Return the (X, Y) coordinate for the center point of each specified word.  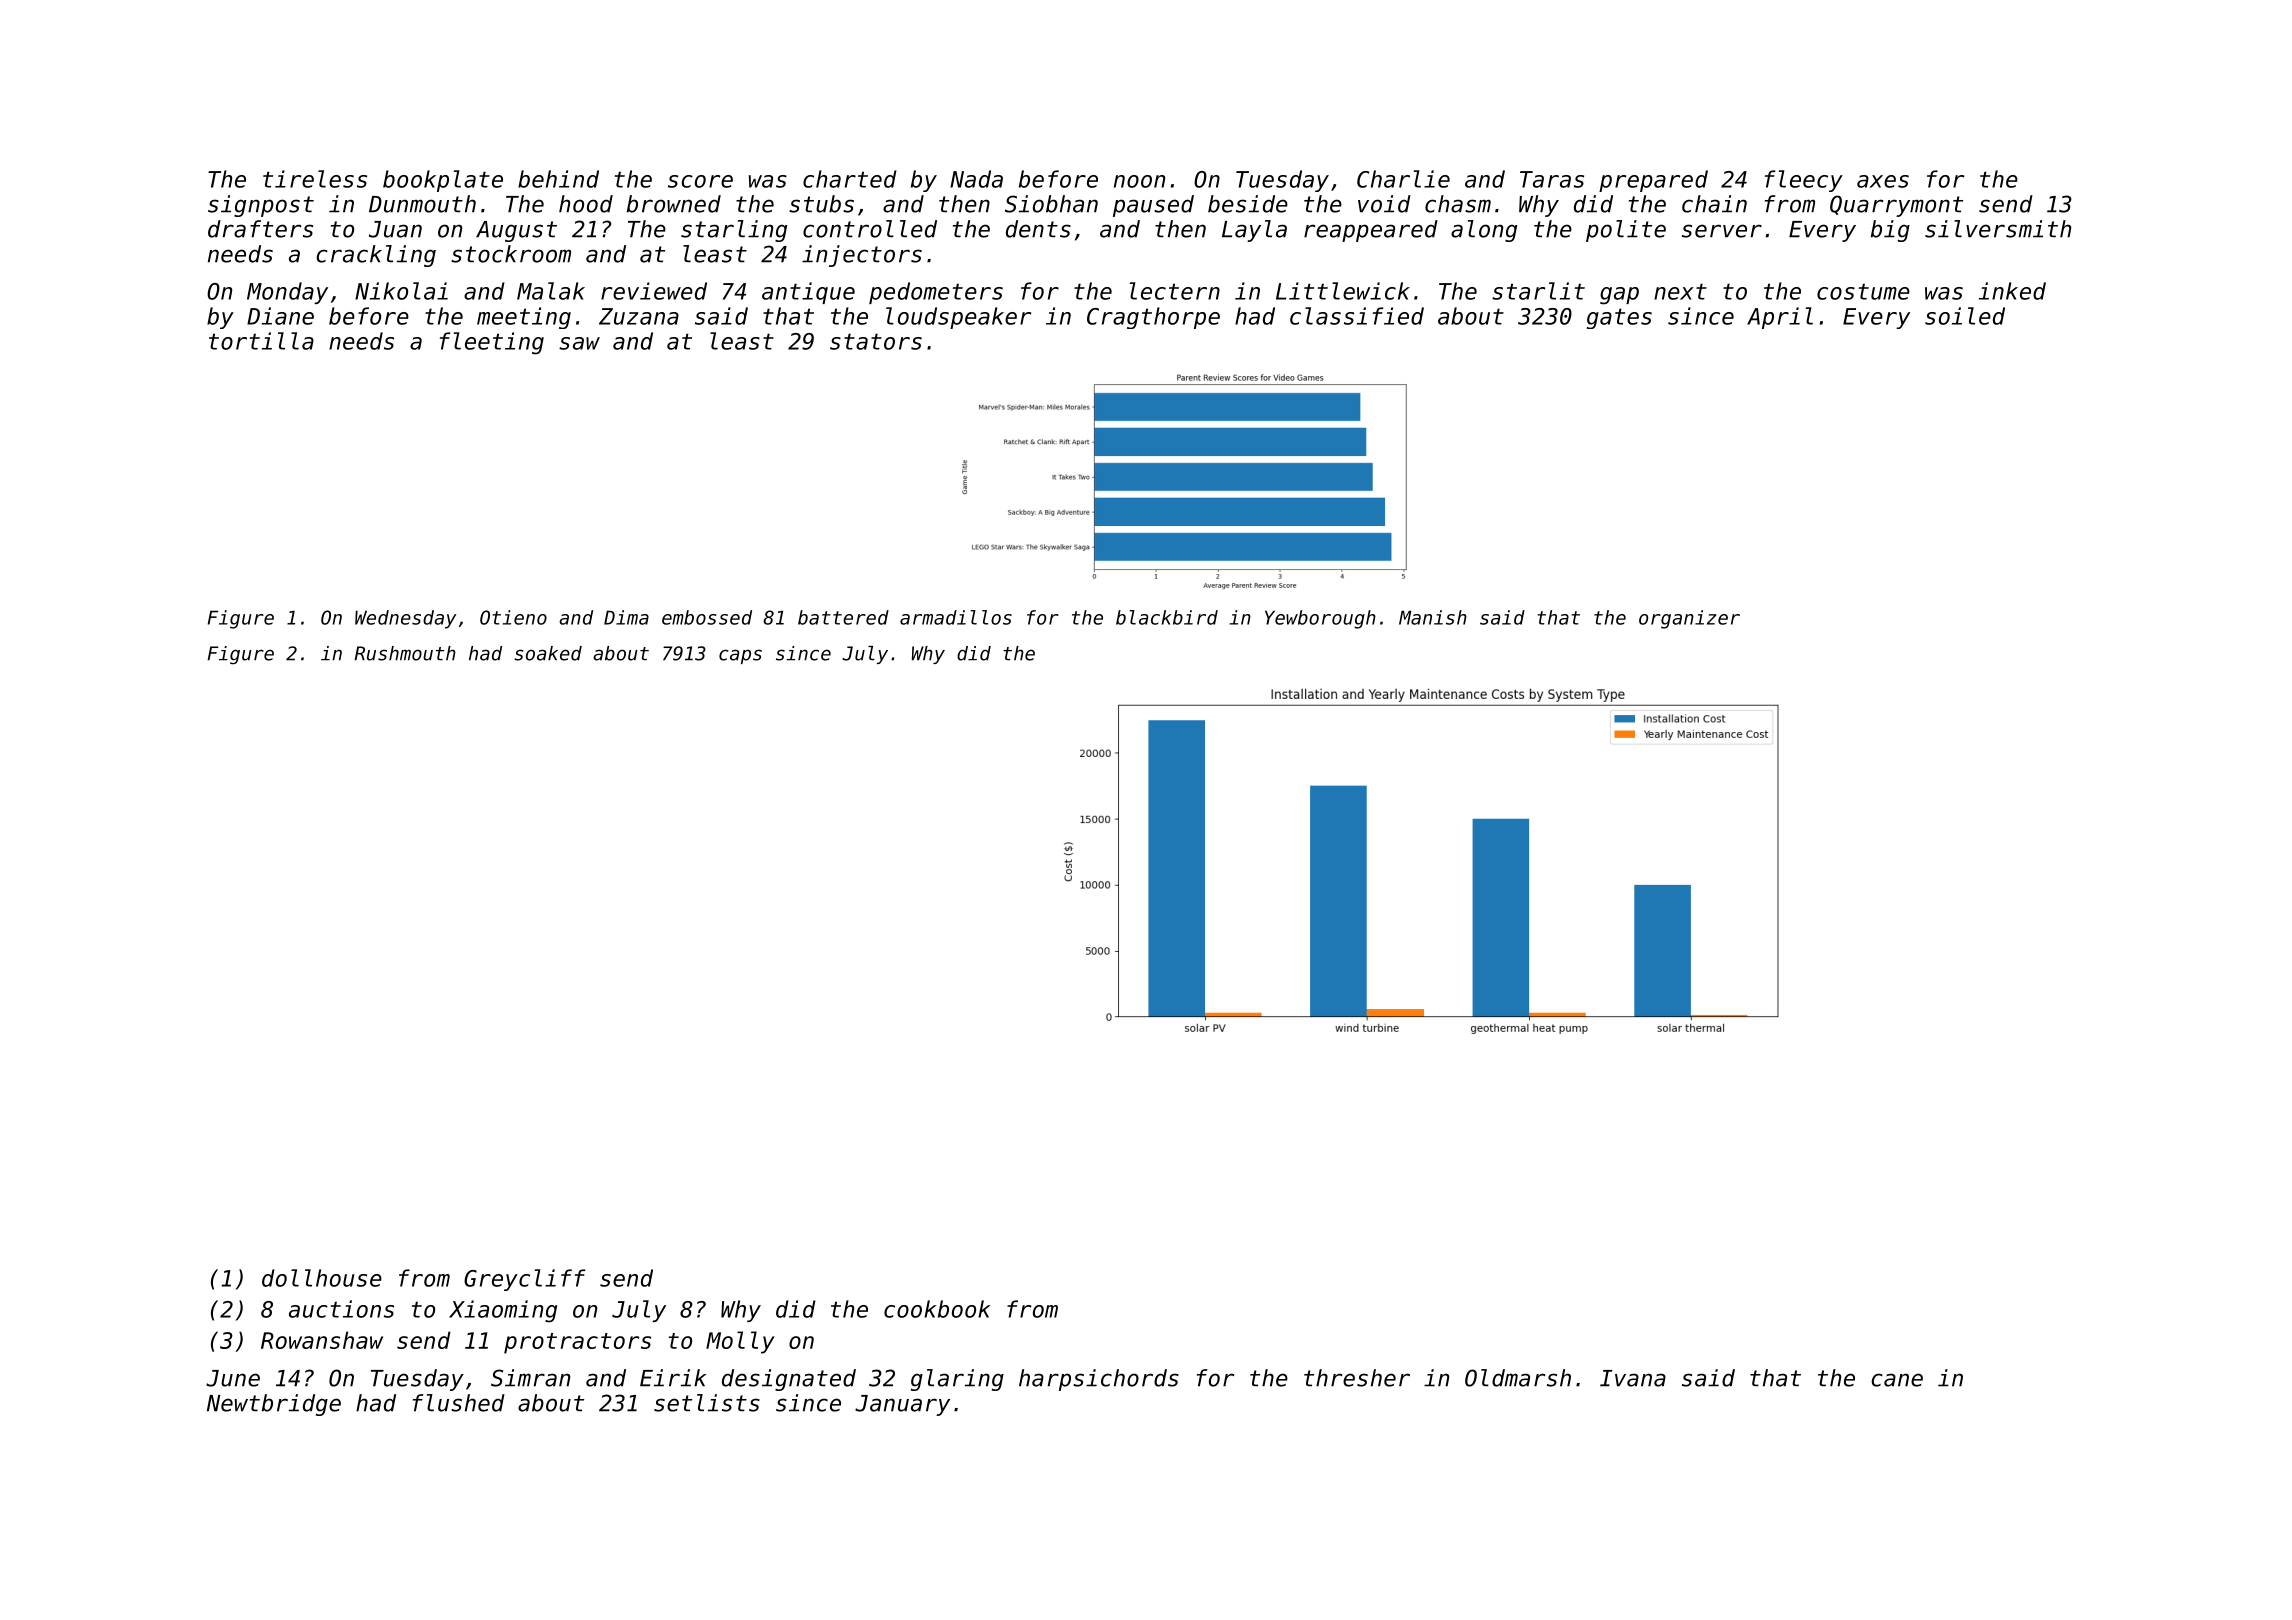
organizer (1689, 619)
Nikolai (401, 291)
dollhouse (322, 1278)
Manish (1433, 617)
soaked (548, 653)
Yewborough (1320, 619)
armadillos (956, 617)
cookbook (937, 1309)
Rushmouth (405, 653)
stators (876, 341)
